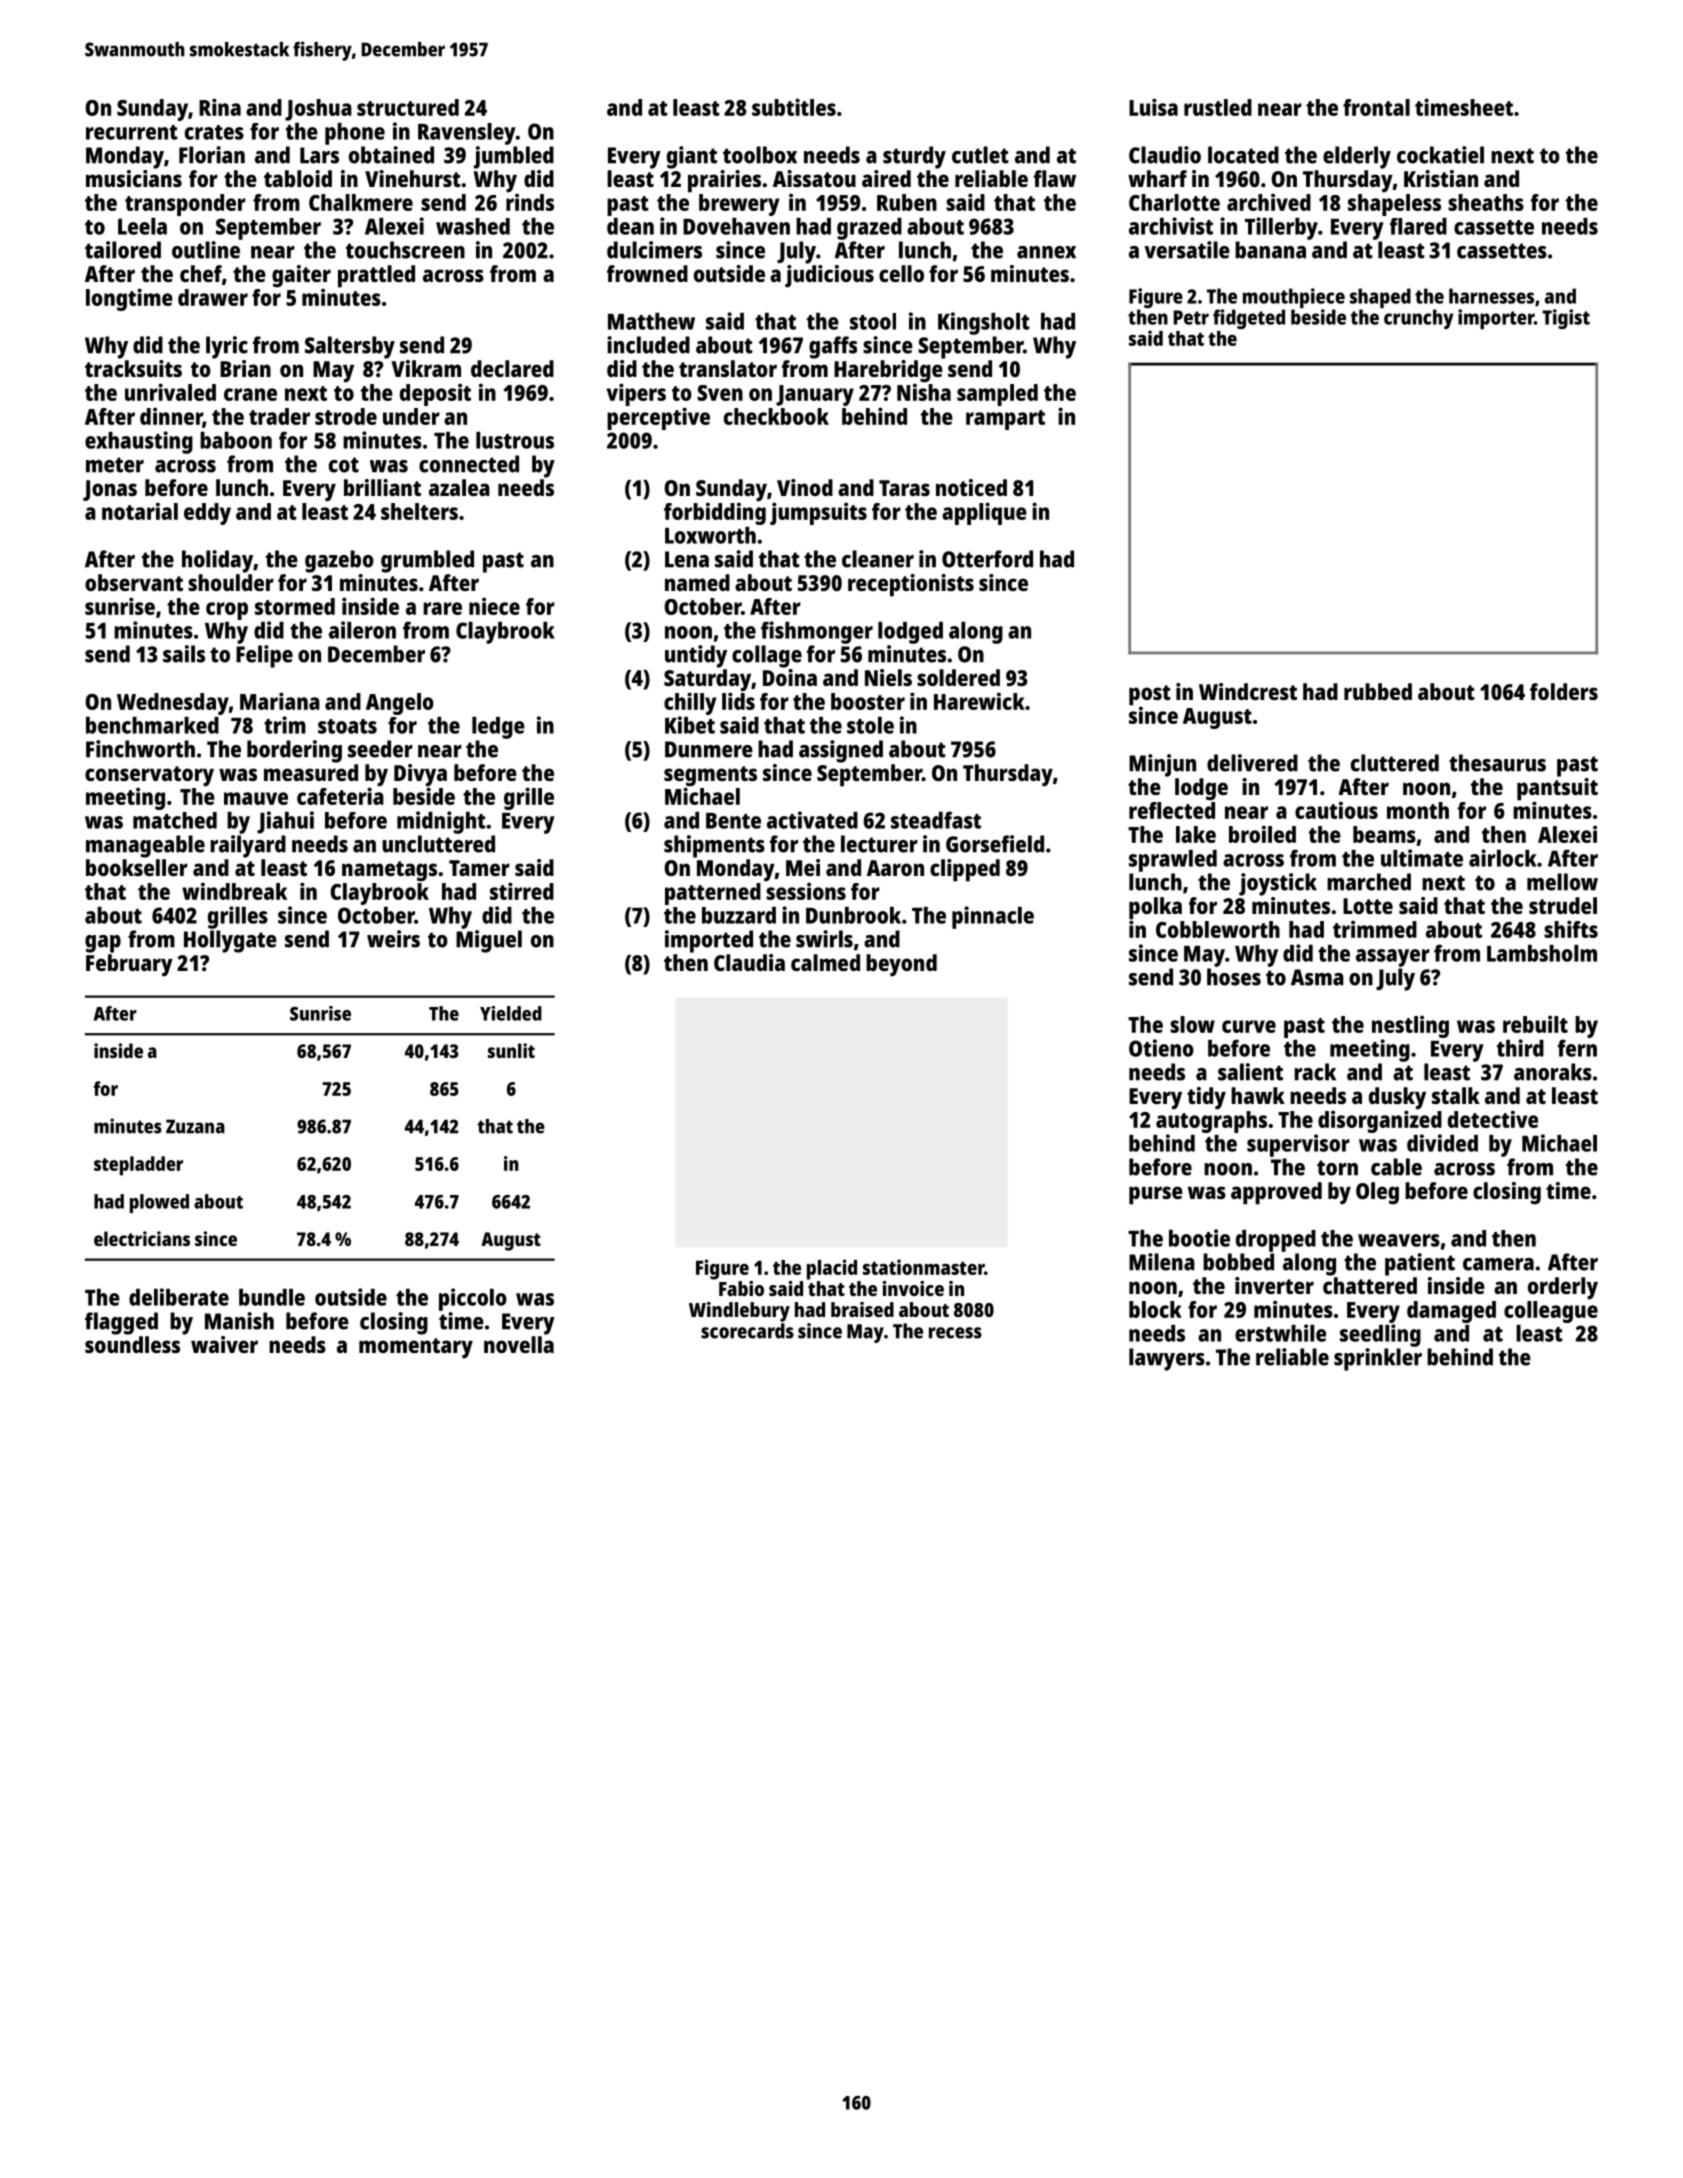 The height and width of the screenshot is (2178, 1683). What do you see at coordinates (1153, 107) in the screenshot?
I see `Luisa` at bounding box center [1153, 107].
